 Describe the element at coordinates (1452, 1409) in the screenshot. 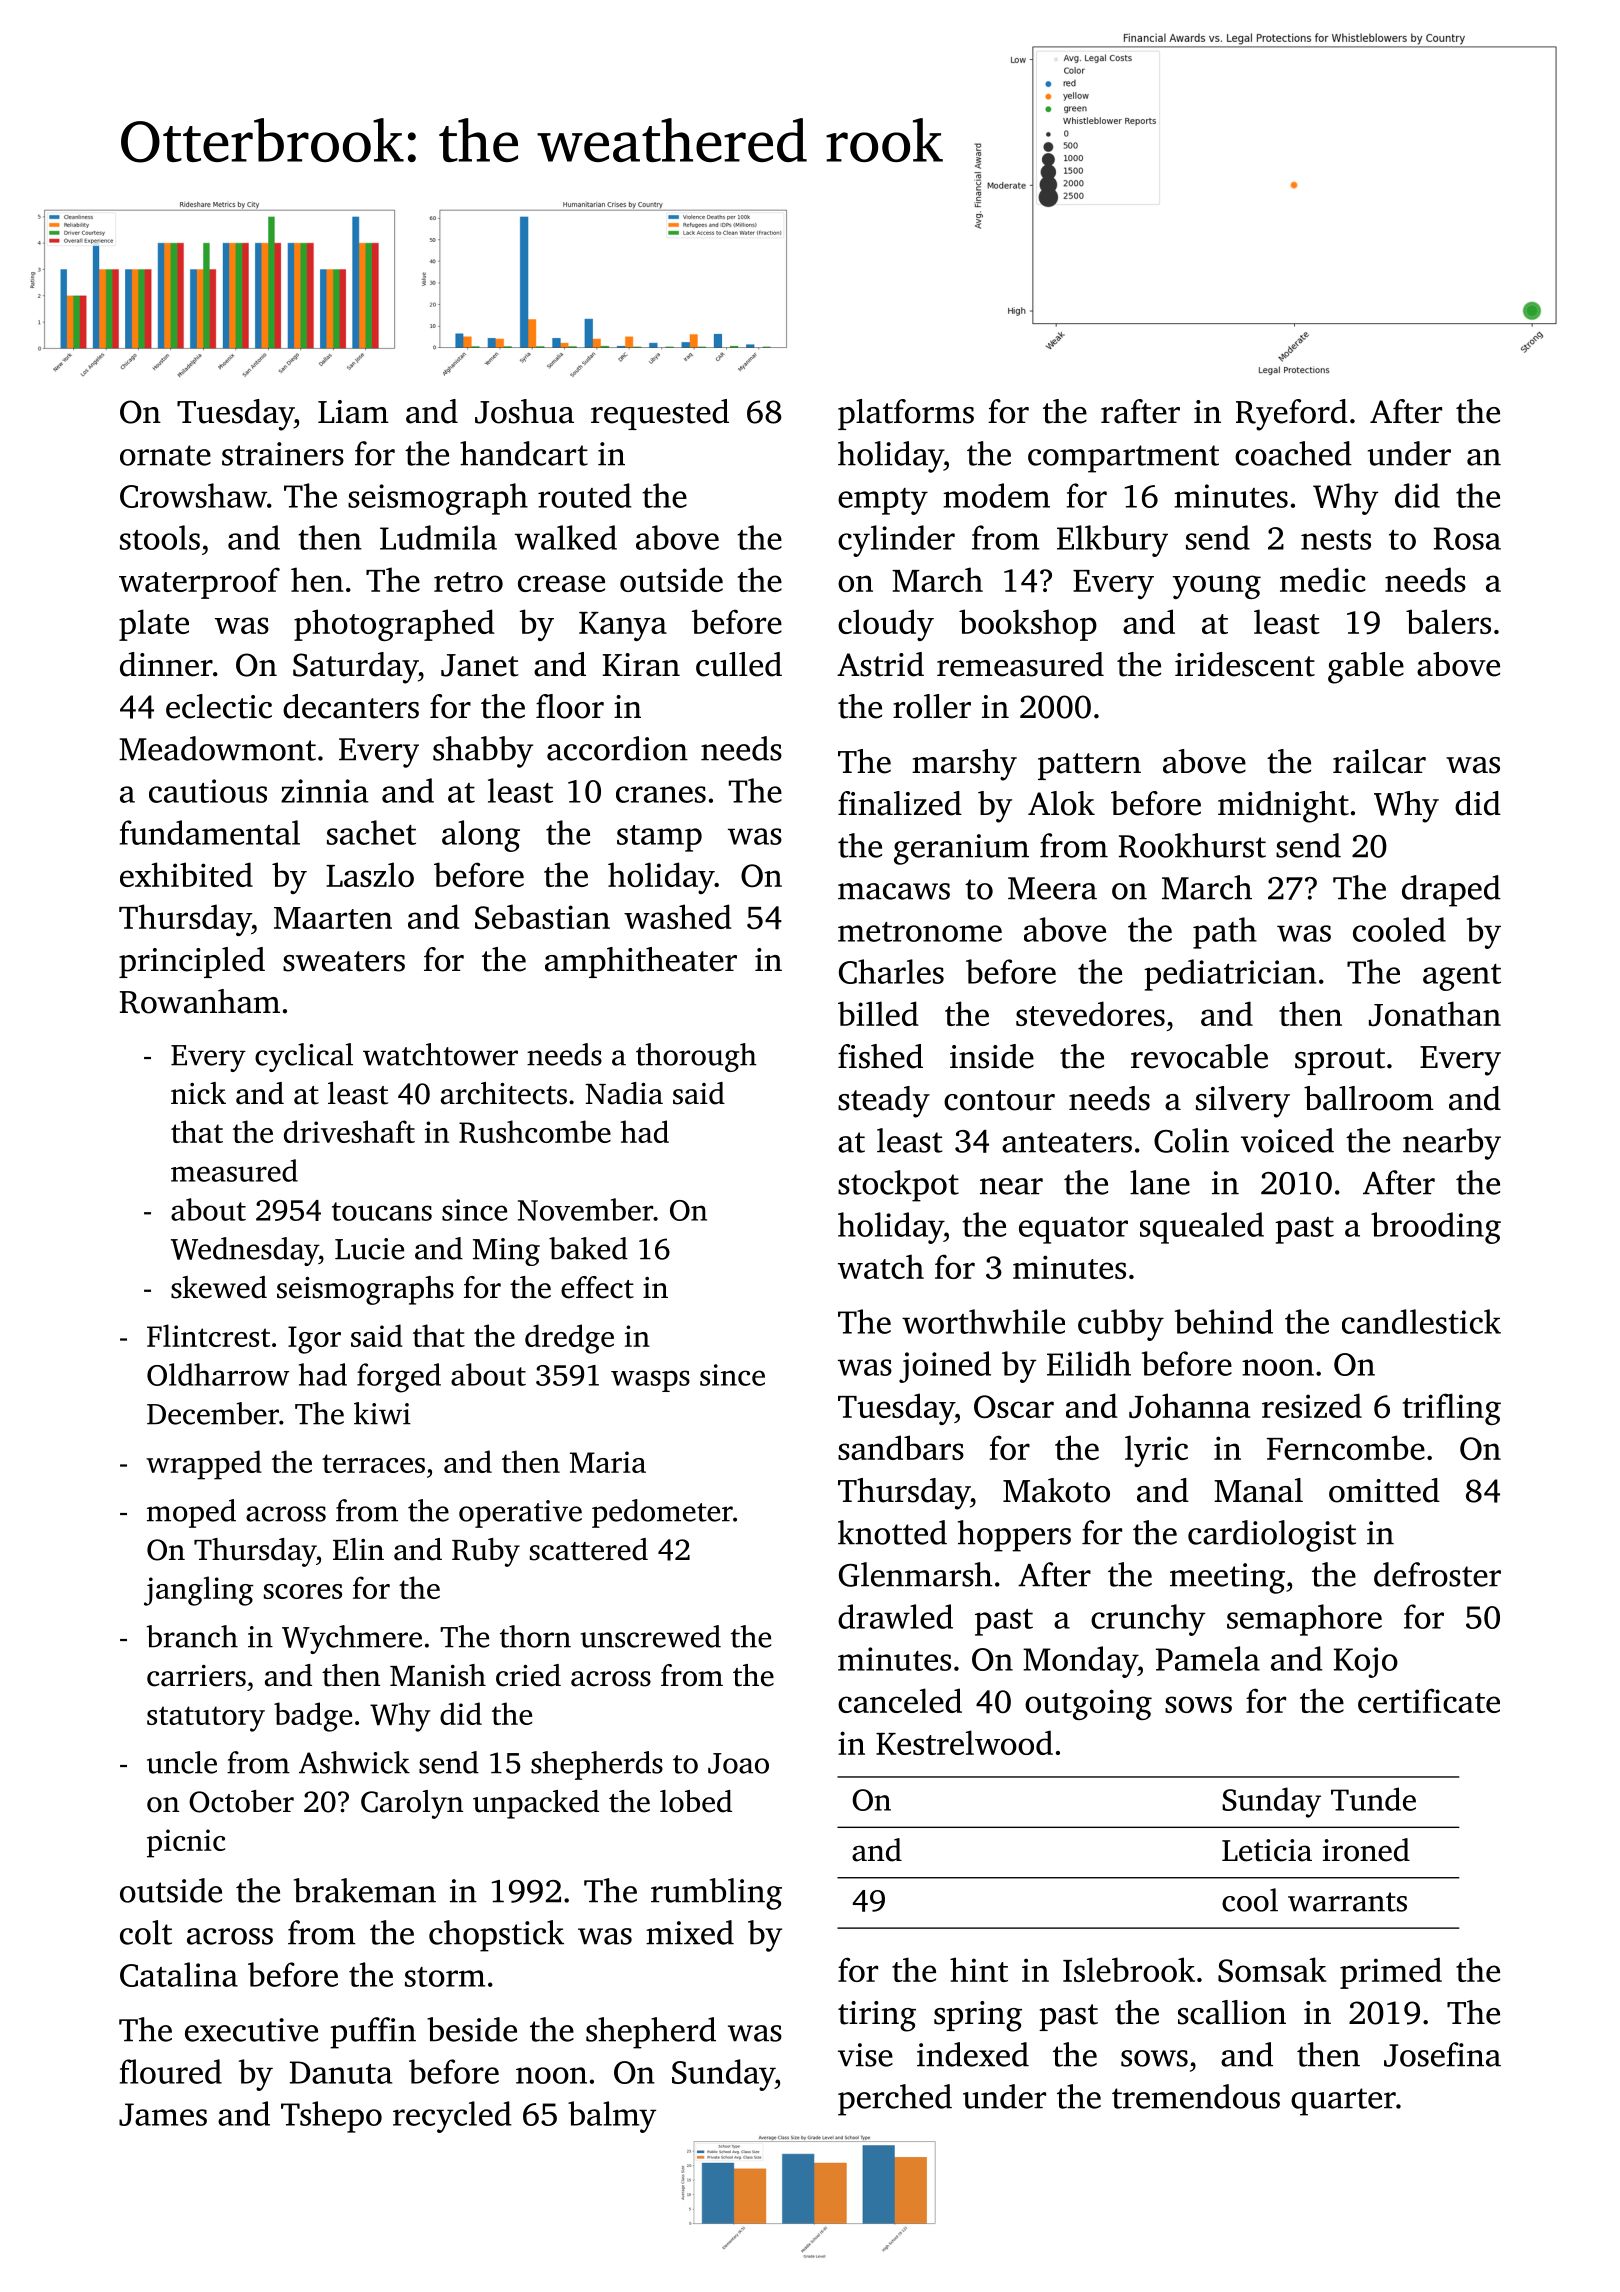

I see `trifling` at that location.
